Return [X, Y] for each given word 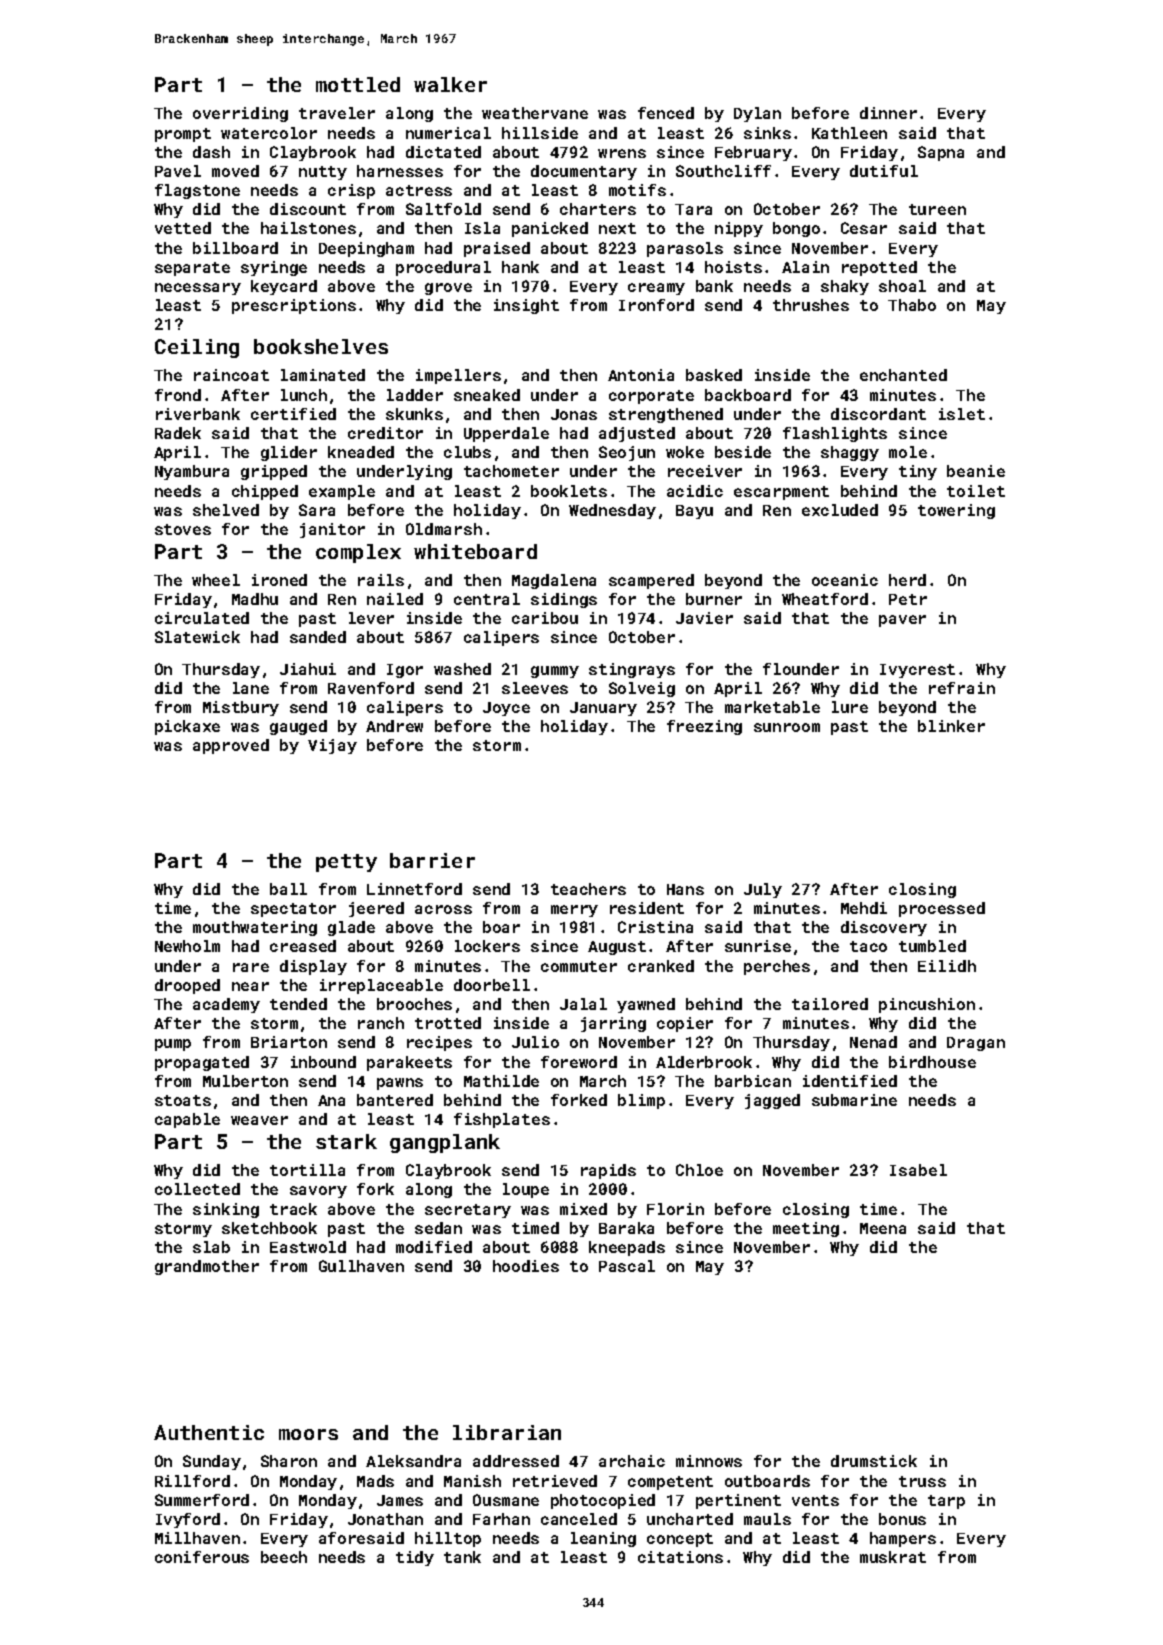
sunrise [758, 946]
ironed [279, 580]
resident [647, 908]
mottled [358, 84]
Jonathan [385, 1519]
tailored [830, 1004]
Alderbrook [704, 1062]
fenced [666, 113]
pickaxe [187, 727]
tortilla [307, 1170]
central [487, 599]
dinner [888, 113]
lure [850, 707]
